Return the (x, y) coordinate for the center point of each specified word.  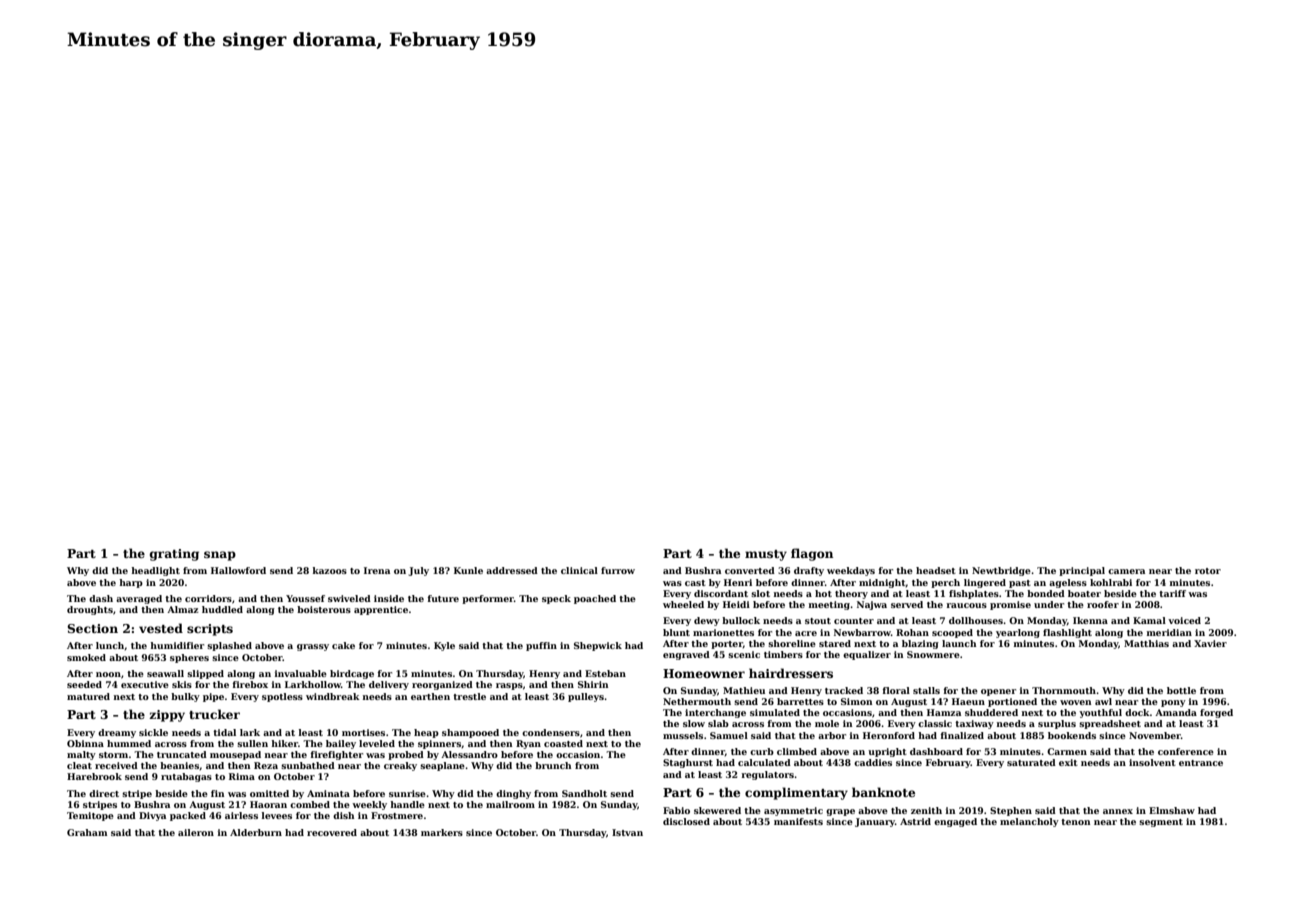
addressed (512, 570)
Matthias (1146, 643)
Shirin (593, 684)
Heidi (736, 604)
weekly (369, 805)
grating (174, 555)
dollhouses (976, 620)
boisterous (324, 609)
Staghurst (688, 763)
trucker (214, 714)
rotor (1208, 571)
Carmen (1067, 751)
